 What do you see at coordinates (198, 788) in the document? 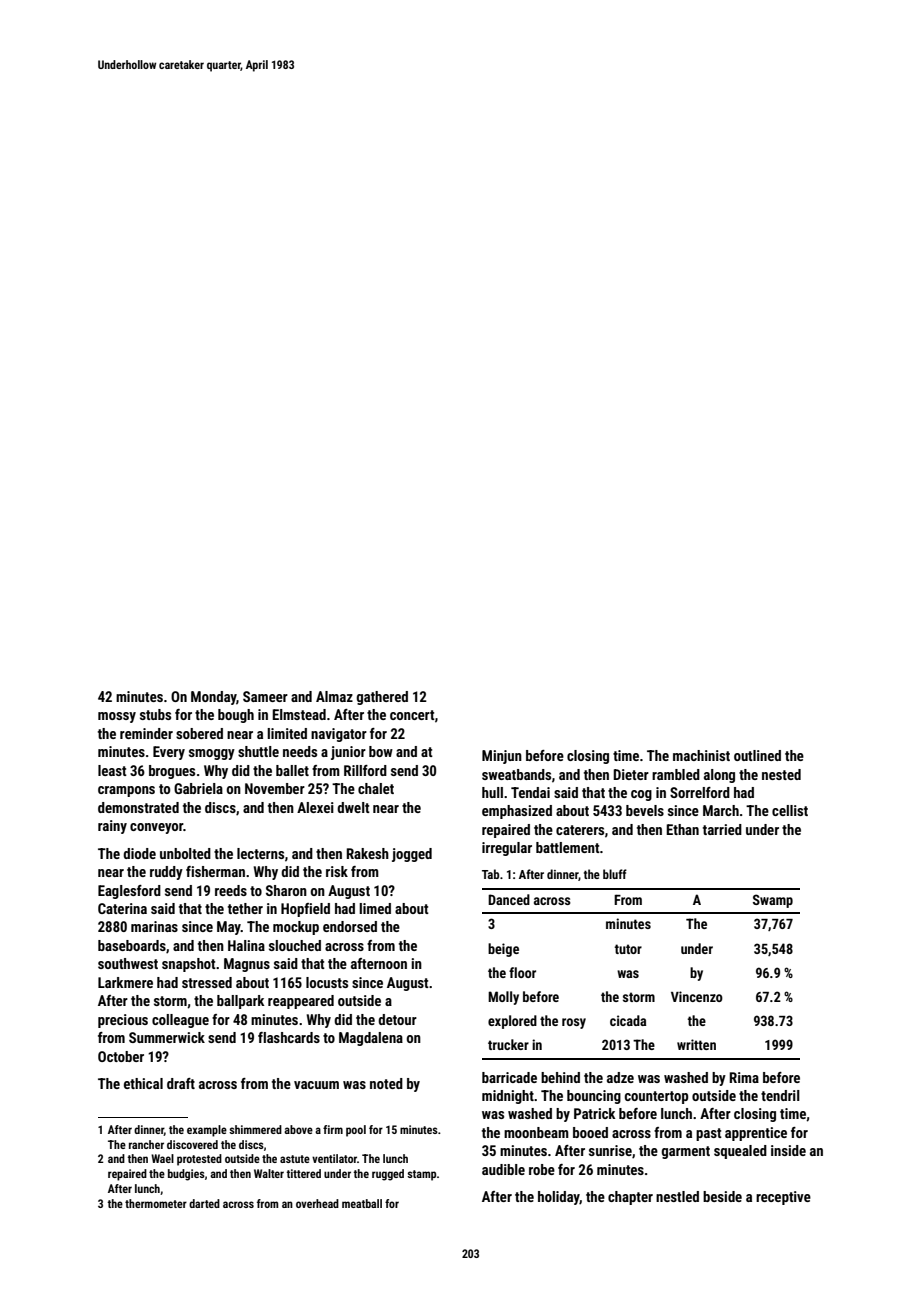
I see `Gabriela` at bounding box center [198, 788].
